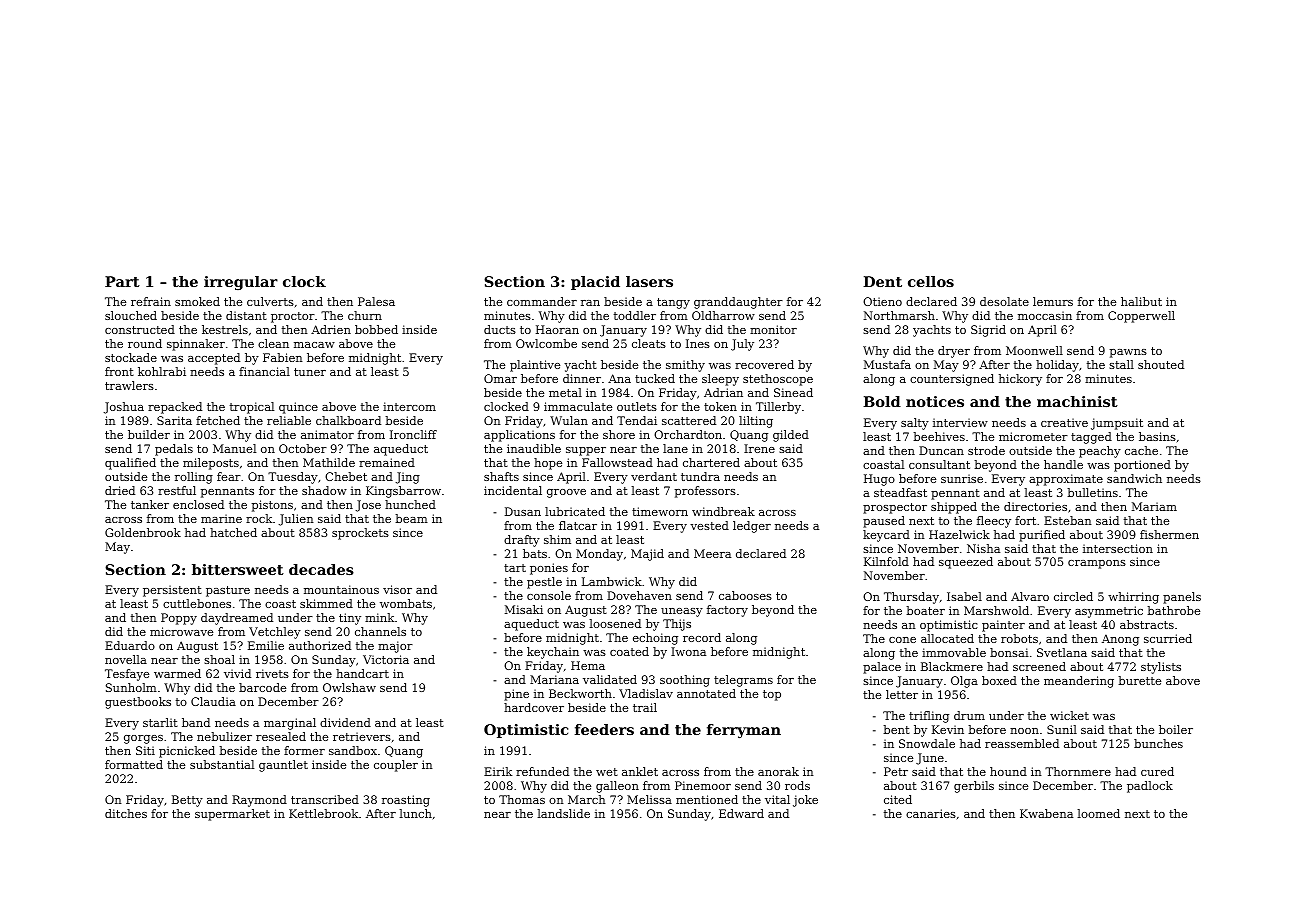 Image resolution: width=1308 pixels, height=924 pixels. I want to click on Part, so click(122, 281).
